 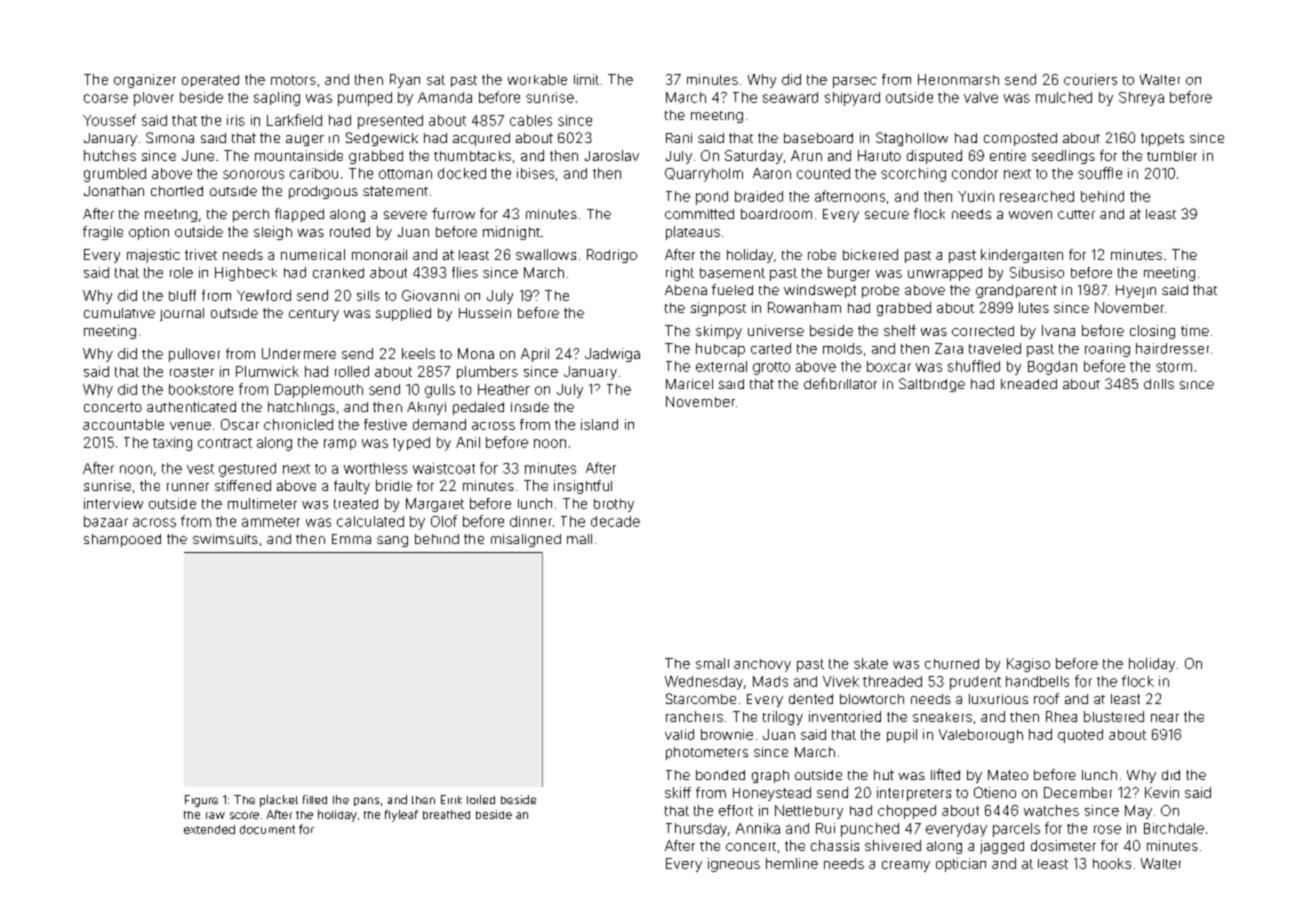 I want to click on kneaded, so click(x=1029, y=384).
